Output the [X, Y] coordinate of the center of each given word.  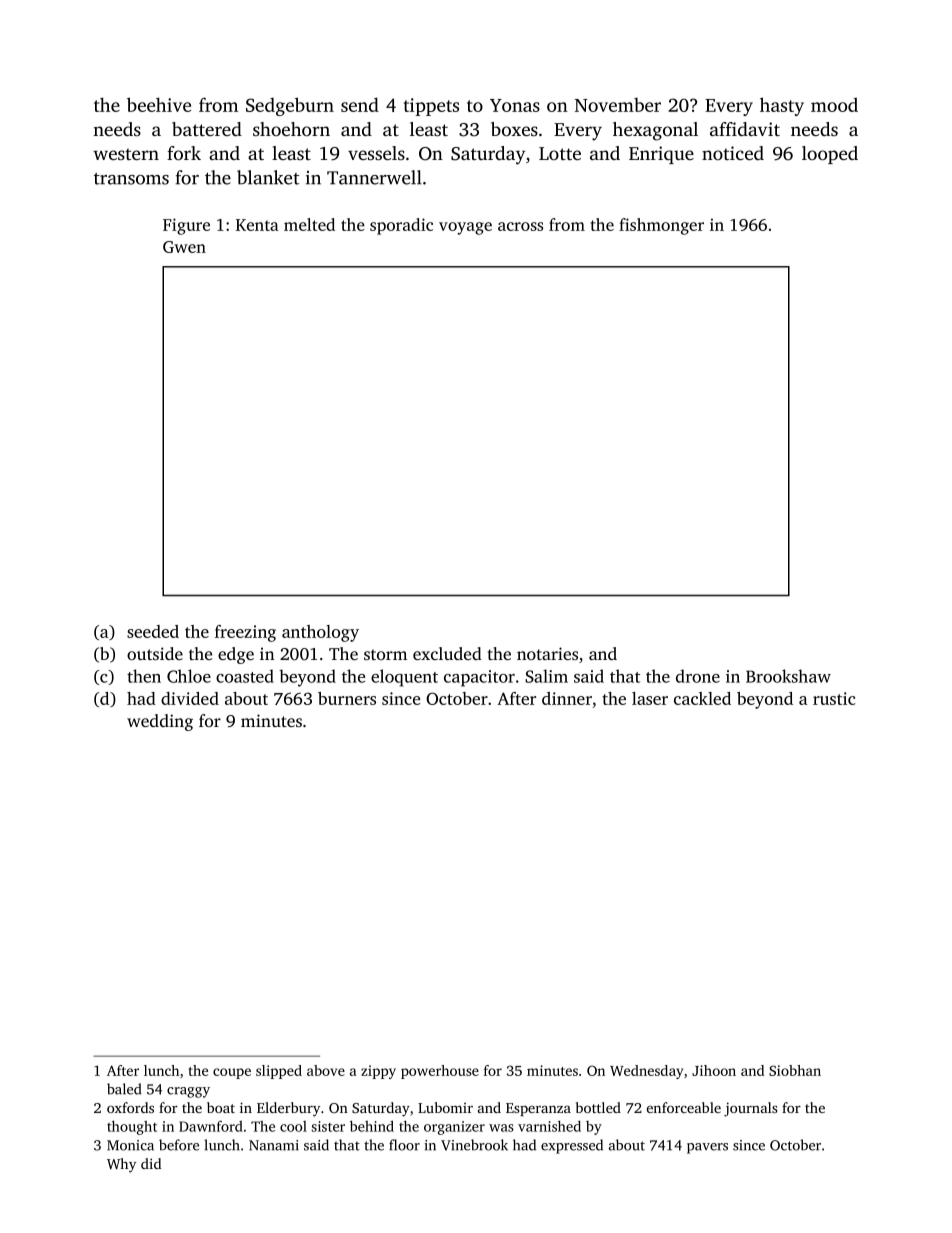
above [326, 1070]
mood [834, 105]
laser [650, 698]
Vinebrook [474, 1145]
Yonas [515, 105]
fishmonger [661, 226]
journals [751, 1109]
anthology [320, 633]
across [520, 226]
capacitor [479, 678]
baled [124, 1089]
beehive [159, 104]
